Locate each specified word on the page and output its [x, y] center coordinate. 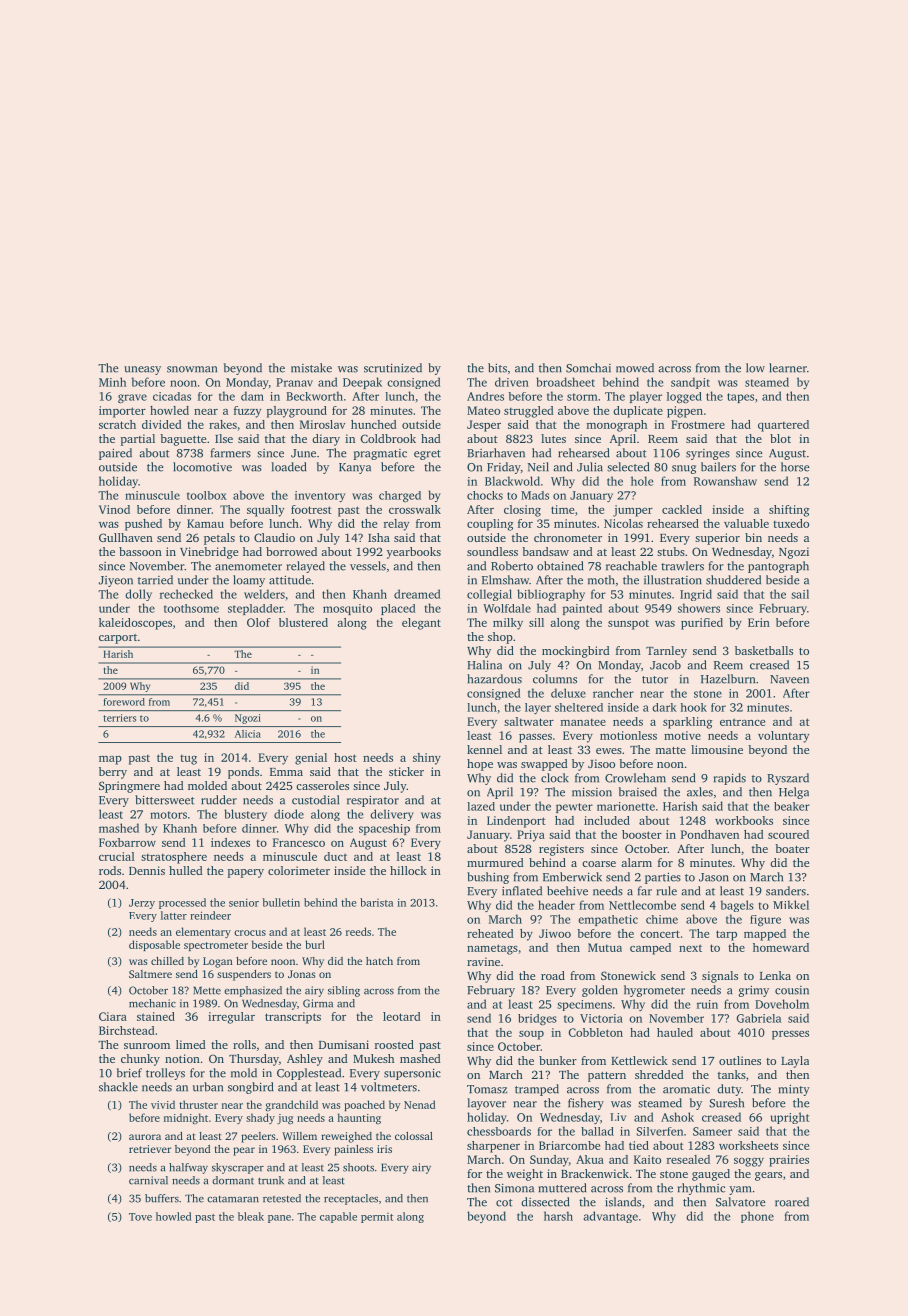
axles [700, 792]
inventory [320, 496]
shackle [118, 1087]
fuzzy [247, 412]
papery [246, 873]
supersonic [412, 1074]
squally [265, 511]
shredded [659, 1074]
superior [717, 539]
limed [191, 1044]
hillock [408, 870]
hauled [675, 1032]
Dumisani [344, 1044]
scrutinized [393, 368]
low [755, 368]
